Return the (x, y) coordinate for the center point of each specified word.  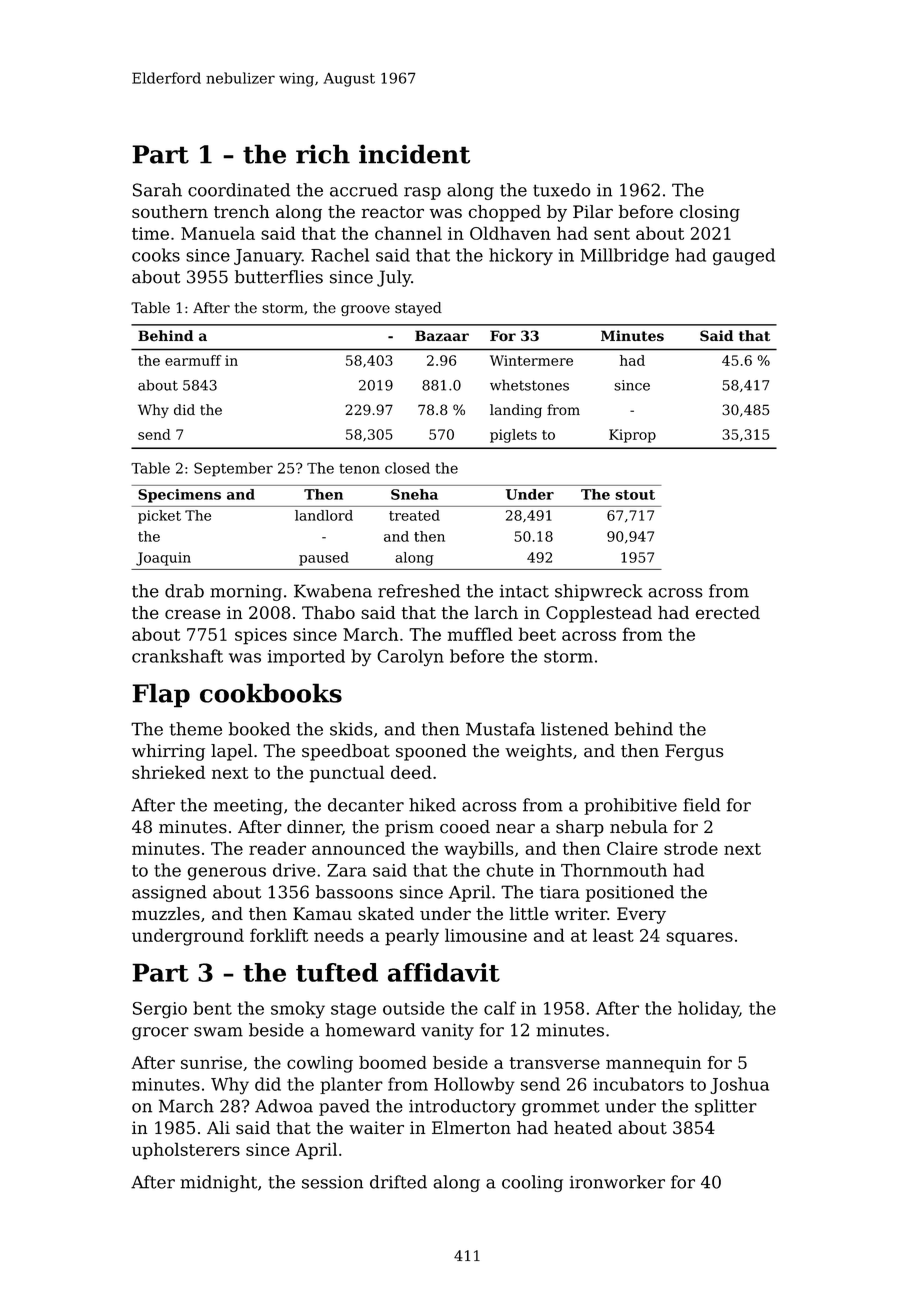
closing (710, 213)
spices (261, 636)
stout (635, 495)
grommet (561, 1108)
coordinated (239, 190)
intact (524, 591)
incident (414, 154)
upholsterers (186, 1151)
